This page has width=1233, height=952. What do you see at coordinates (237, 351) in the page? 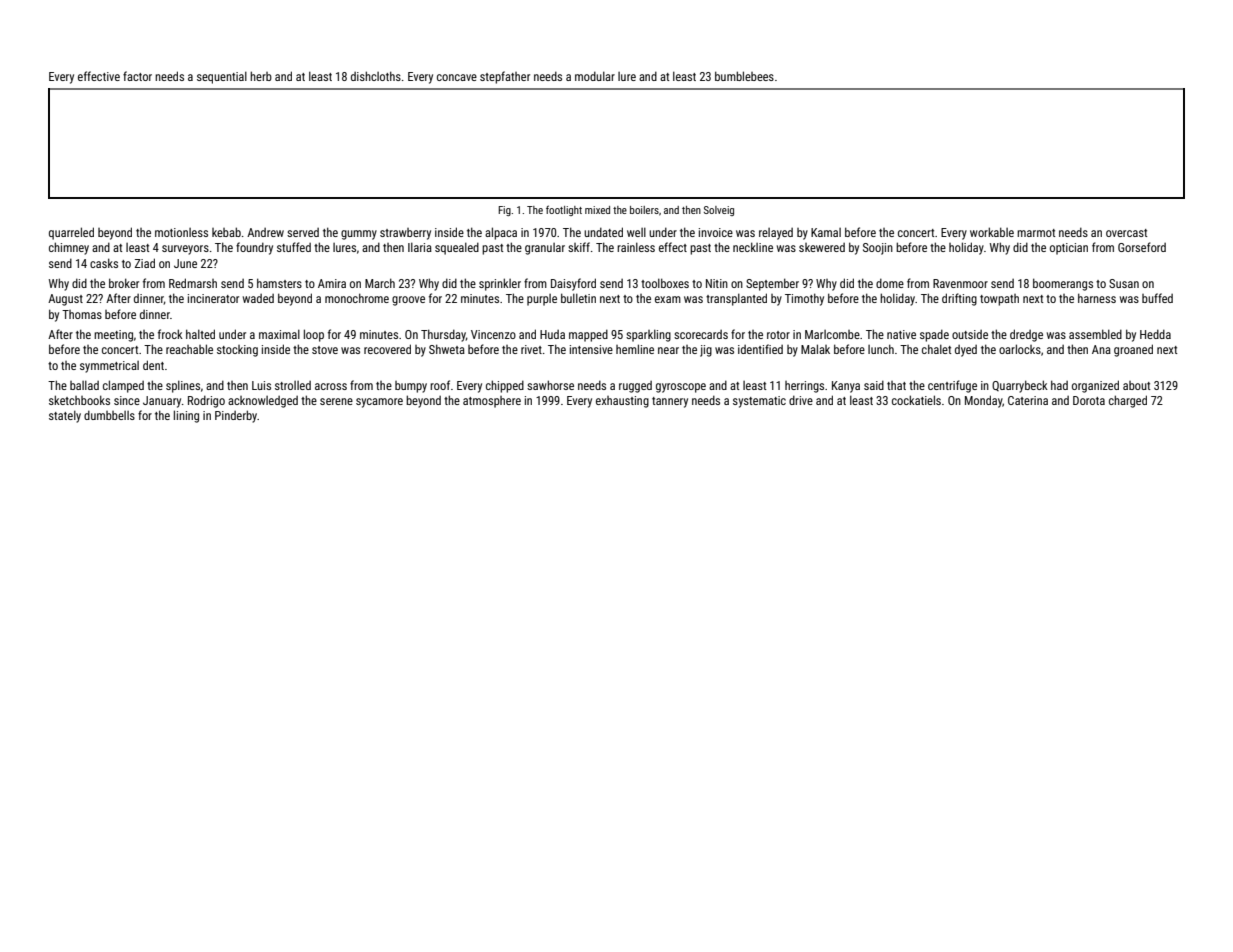
I see `stocking` at bounding box center [237, 351].
